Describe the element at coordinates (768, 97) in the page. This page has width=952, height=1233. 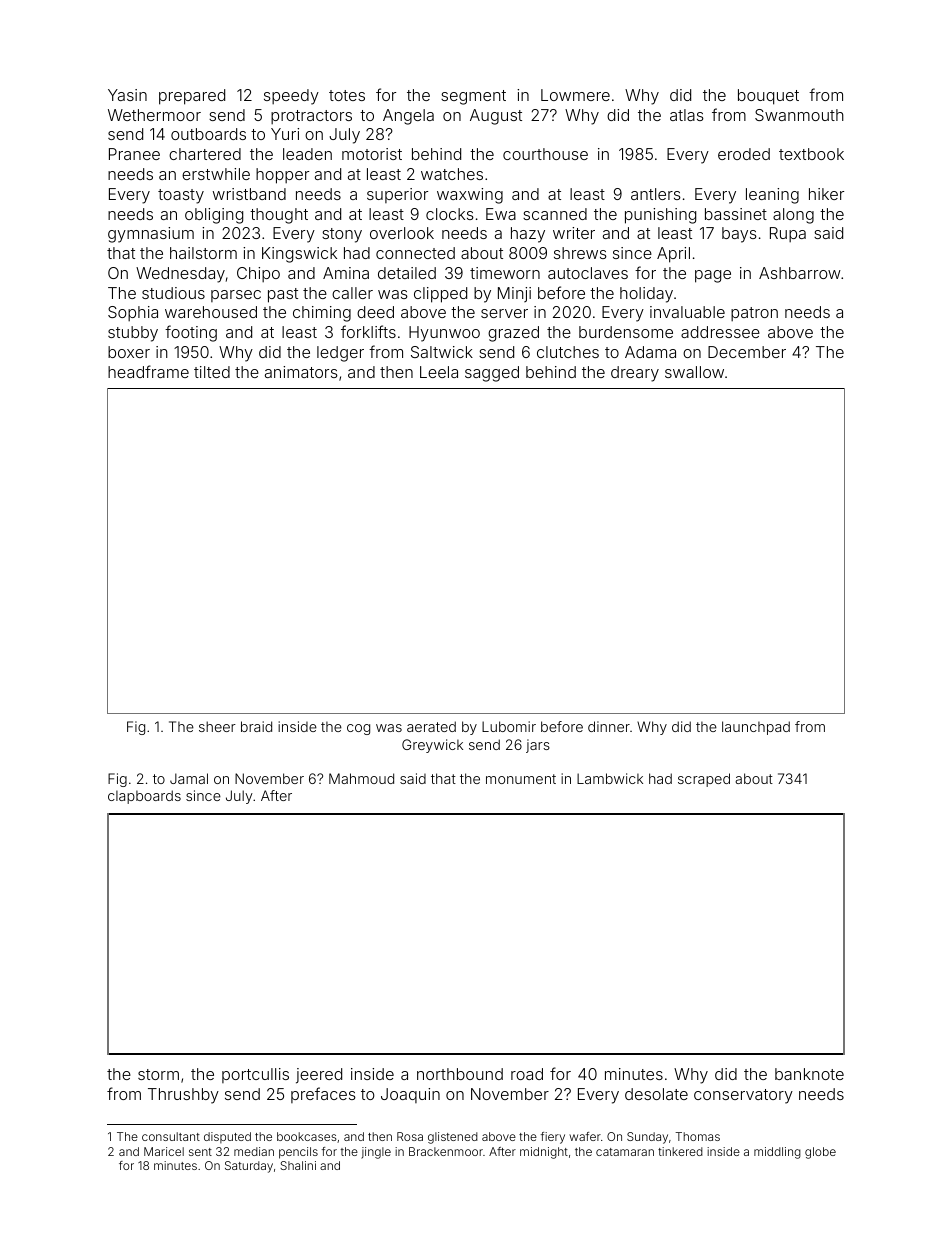
I see `bouquet` at that location.
